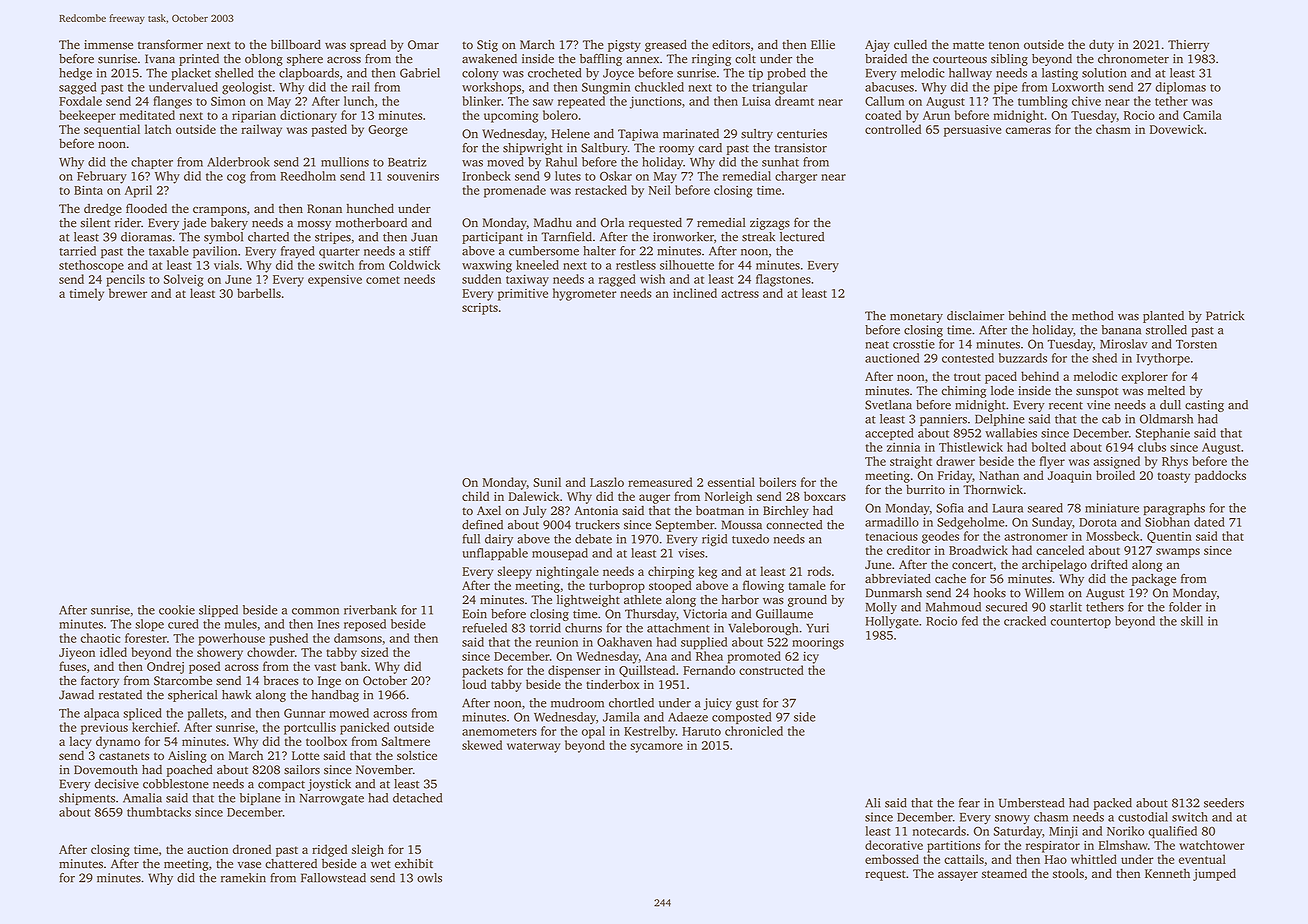 This screenshot has width=1308, height=924. I want to click on cookie, so click(177, 610).
